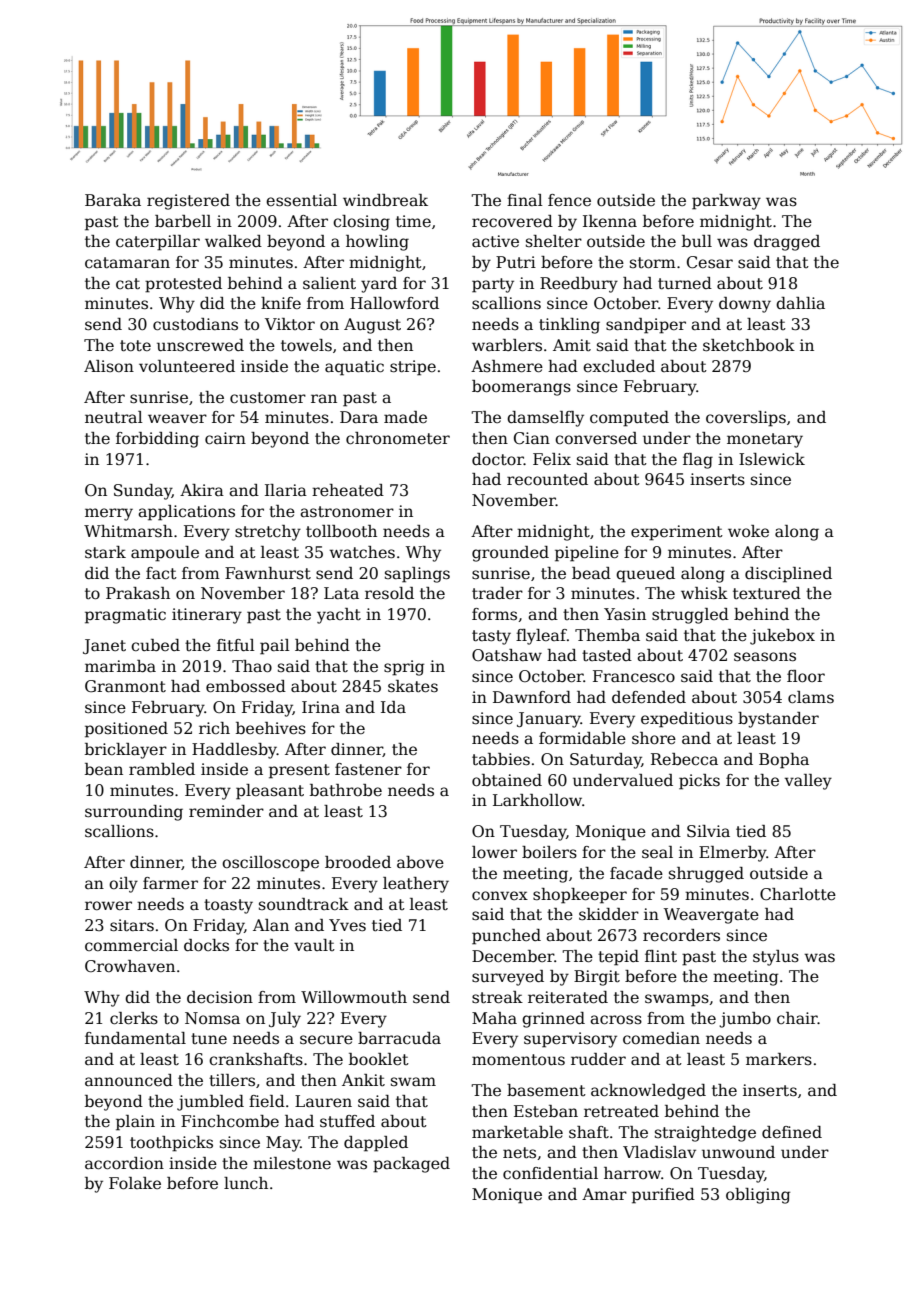 This document has height=1308, width=924. What do you see at coordinates (772, 459) in the document?
I see `Islewick` at bounding box center [772, 459].
